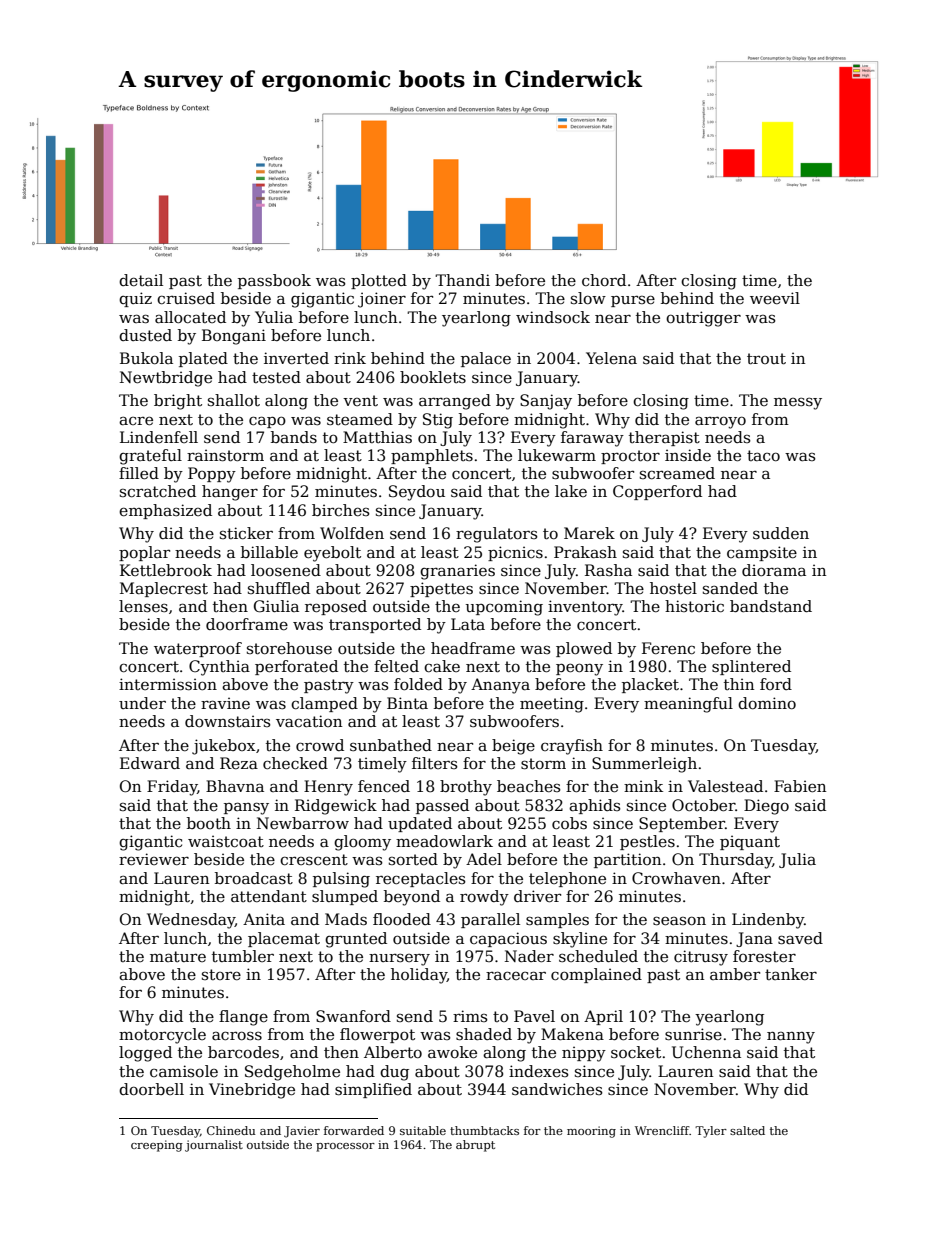 The height and width of the screenshot is (1233, 952). I want to click on filled, so click(139, 473).
